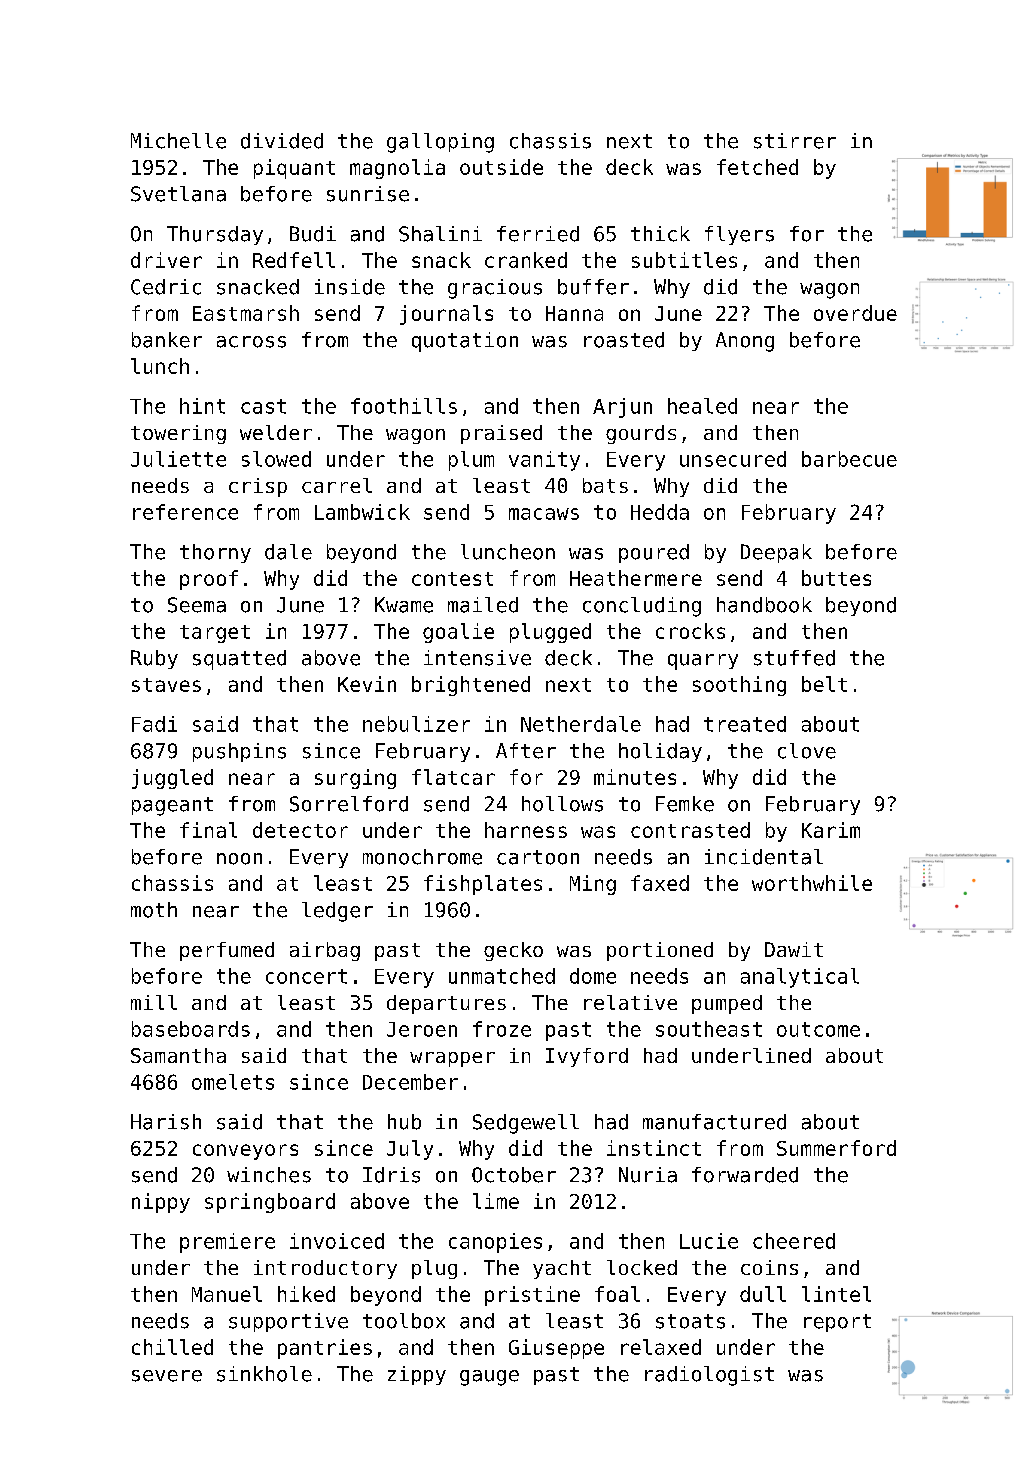  What do you see at coordinates (154, 724) in the image?
I see `Fadi` at bounding box center [154, 724].
